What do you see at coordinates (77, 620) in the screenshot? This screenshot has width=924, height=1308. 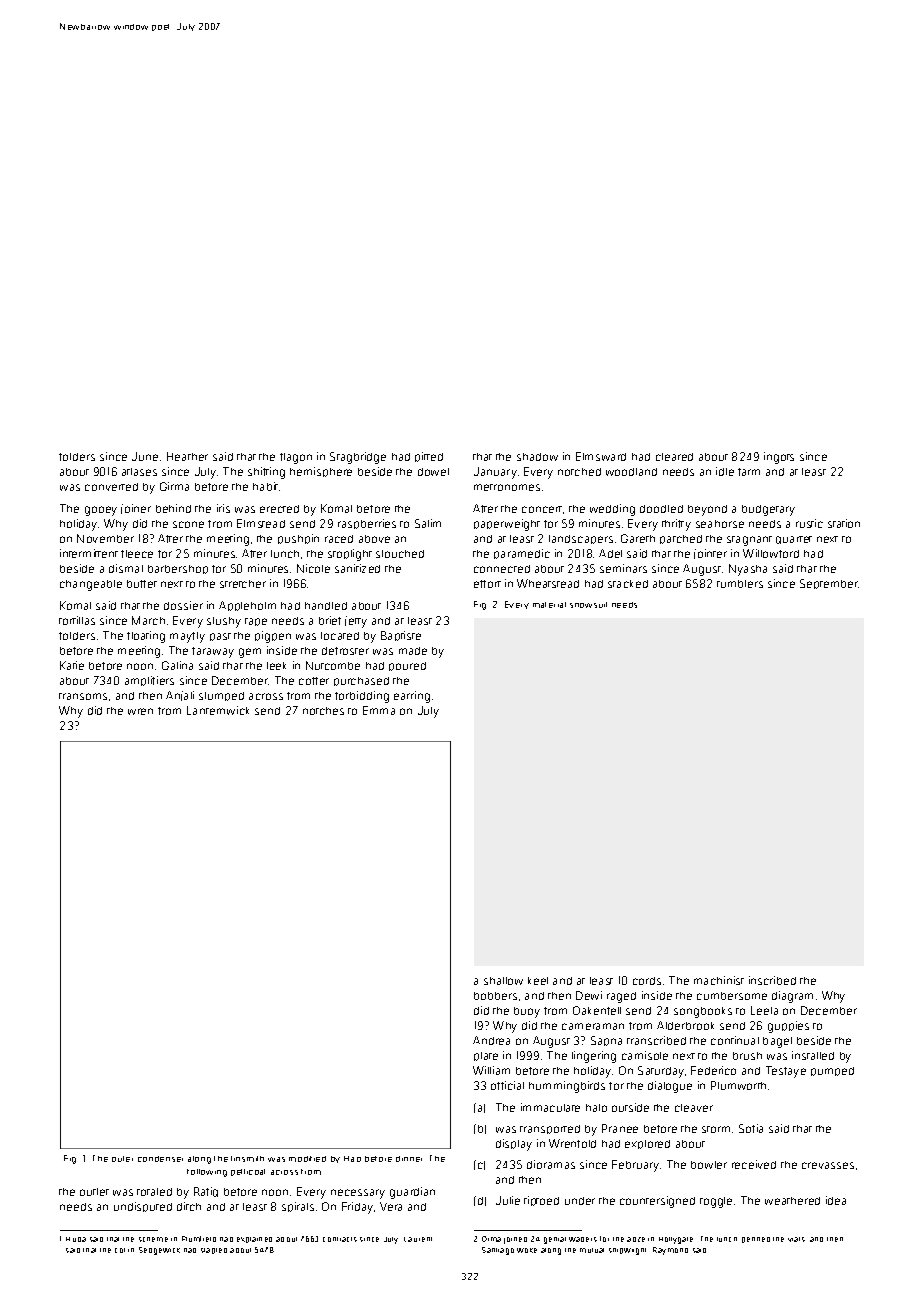 I see `tortillas` at bounding box center [77, 620].
